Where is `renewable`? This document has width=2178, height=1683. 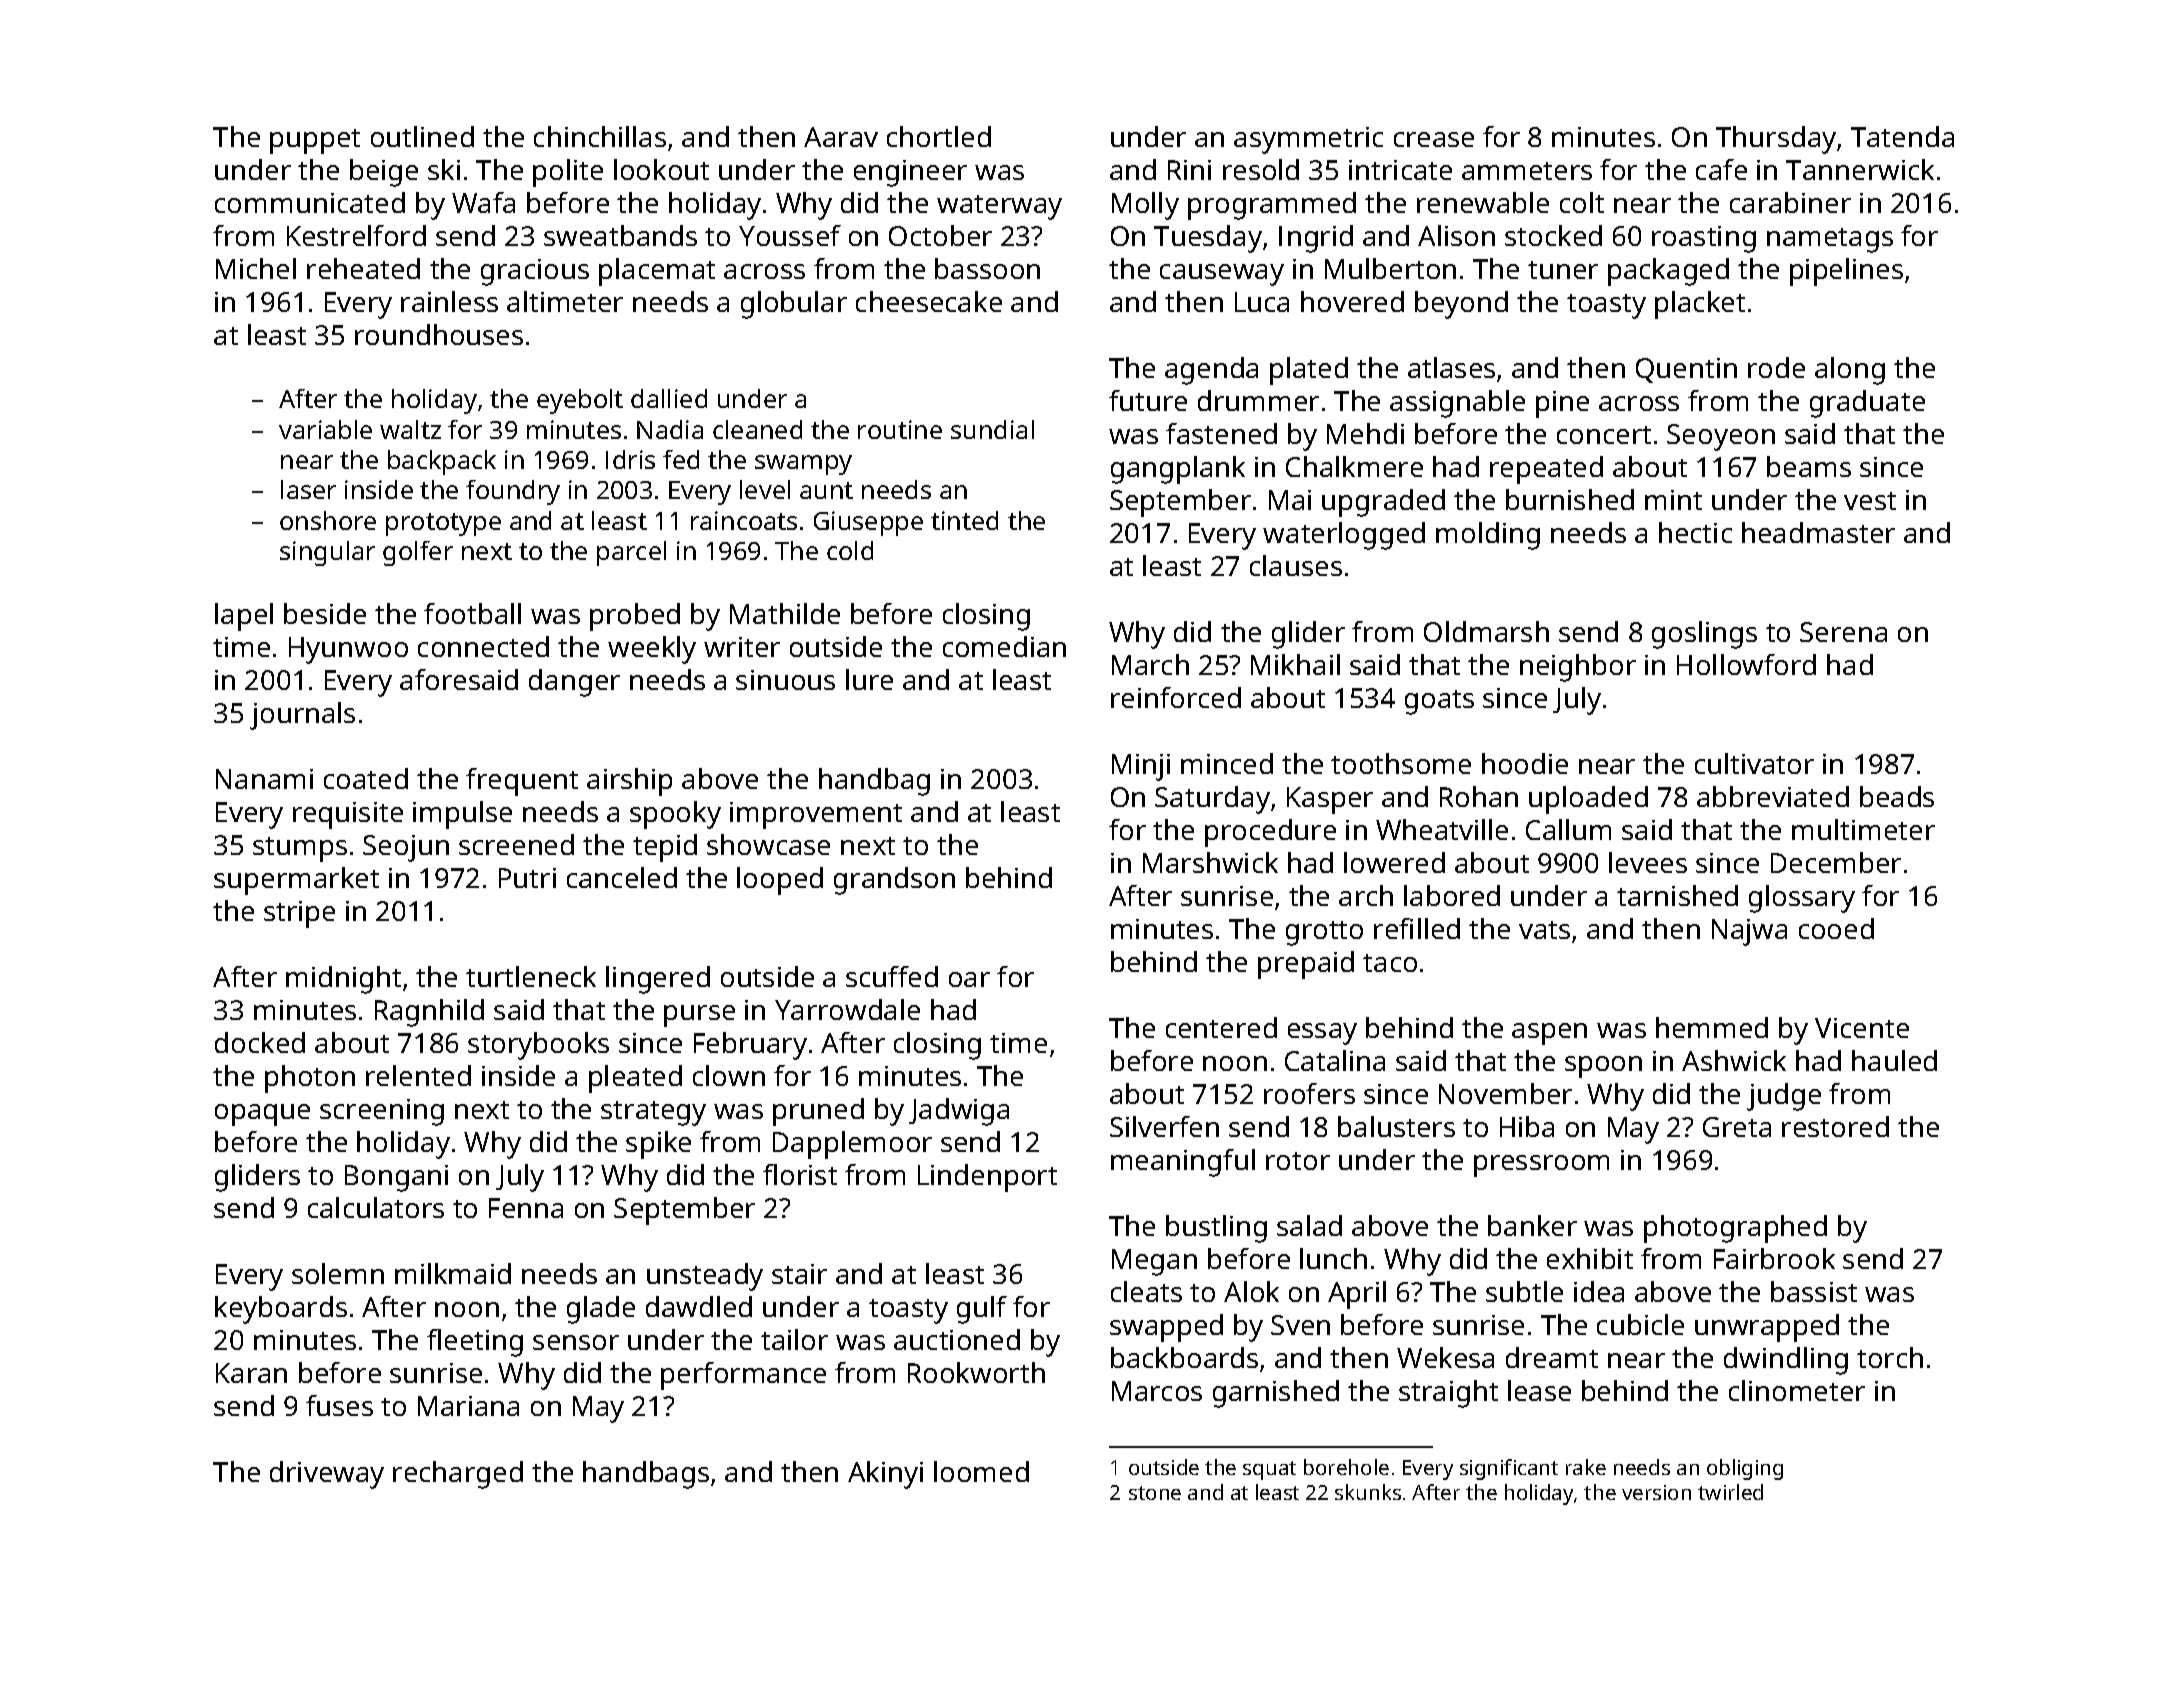 renewable is located at coordinates (1483, 202).
